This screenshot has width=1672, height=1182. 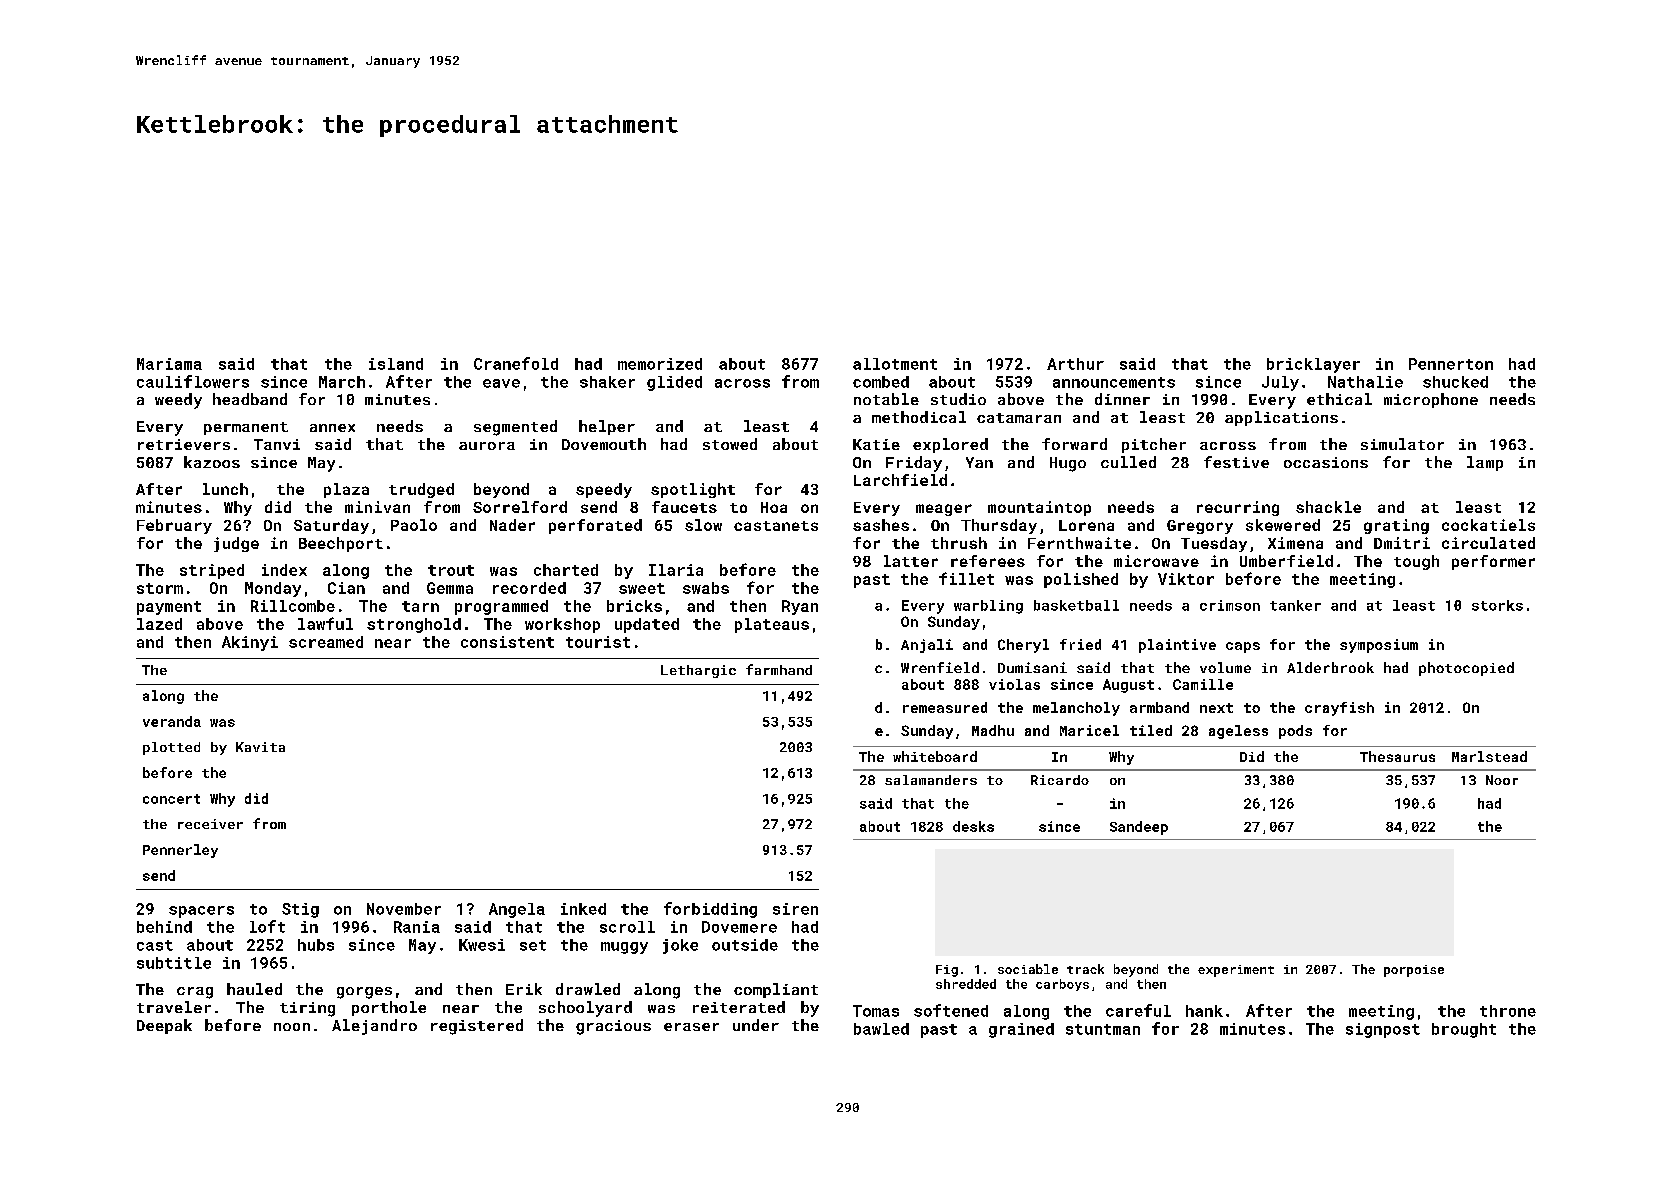 I want to click on traveler, so click(x=174, y=1007).
